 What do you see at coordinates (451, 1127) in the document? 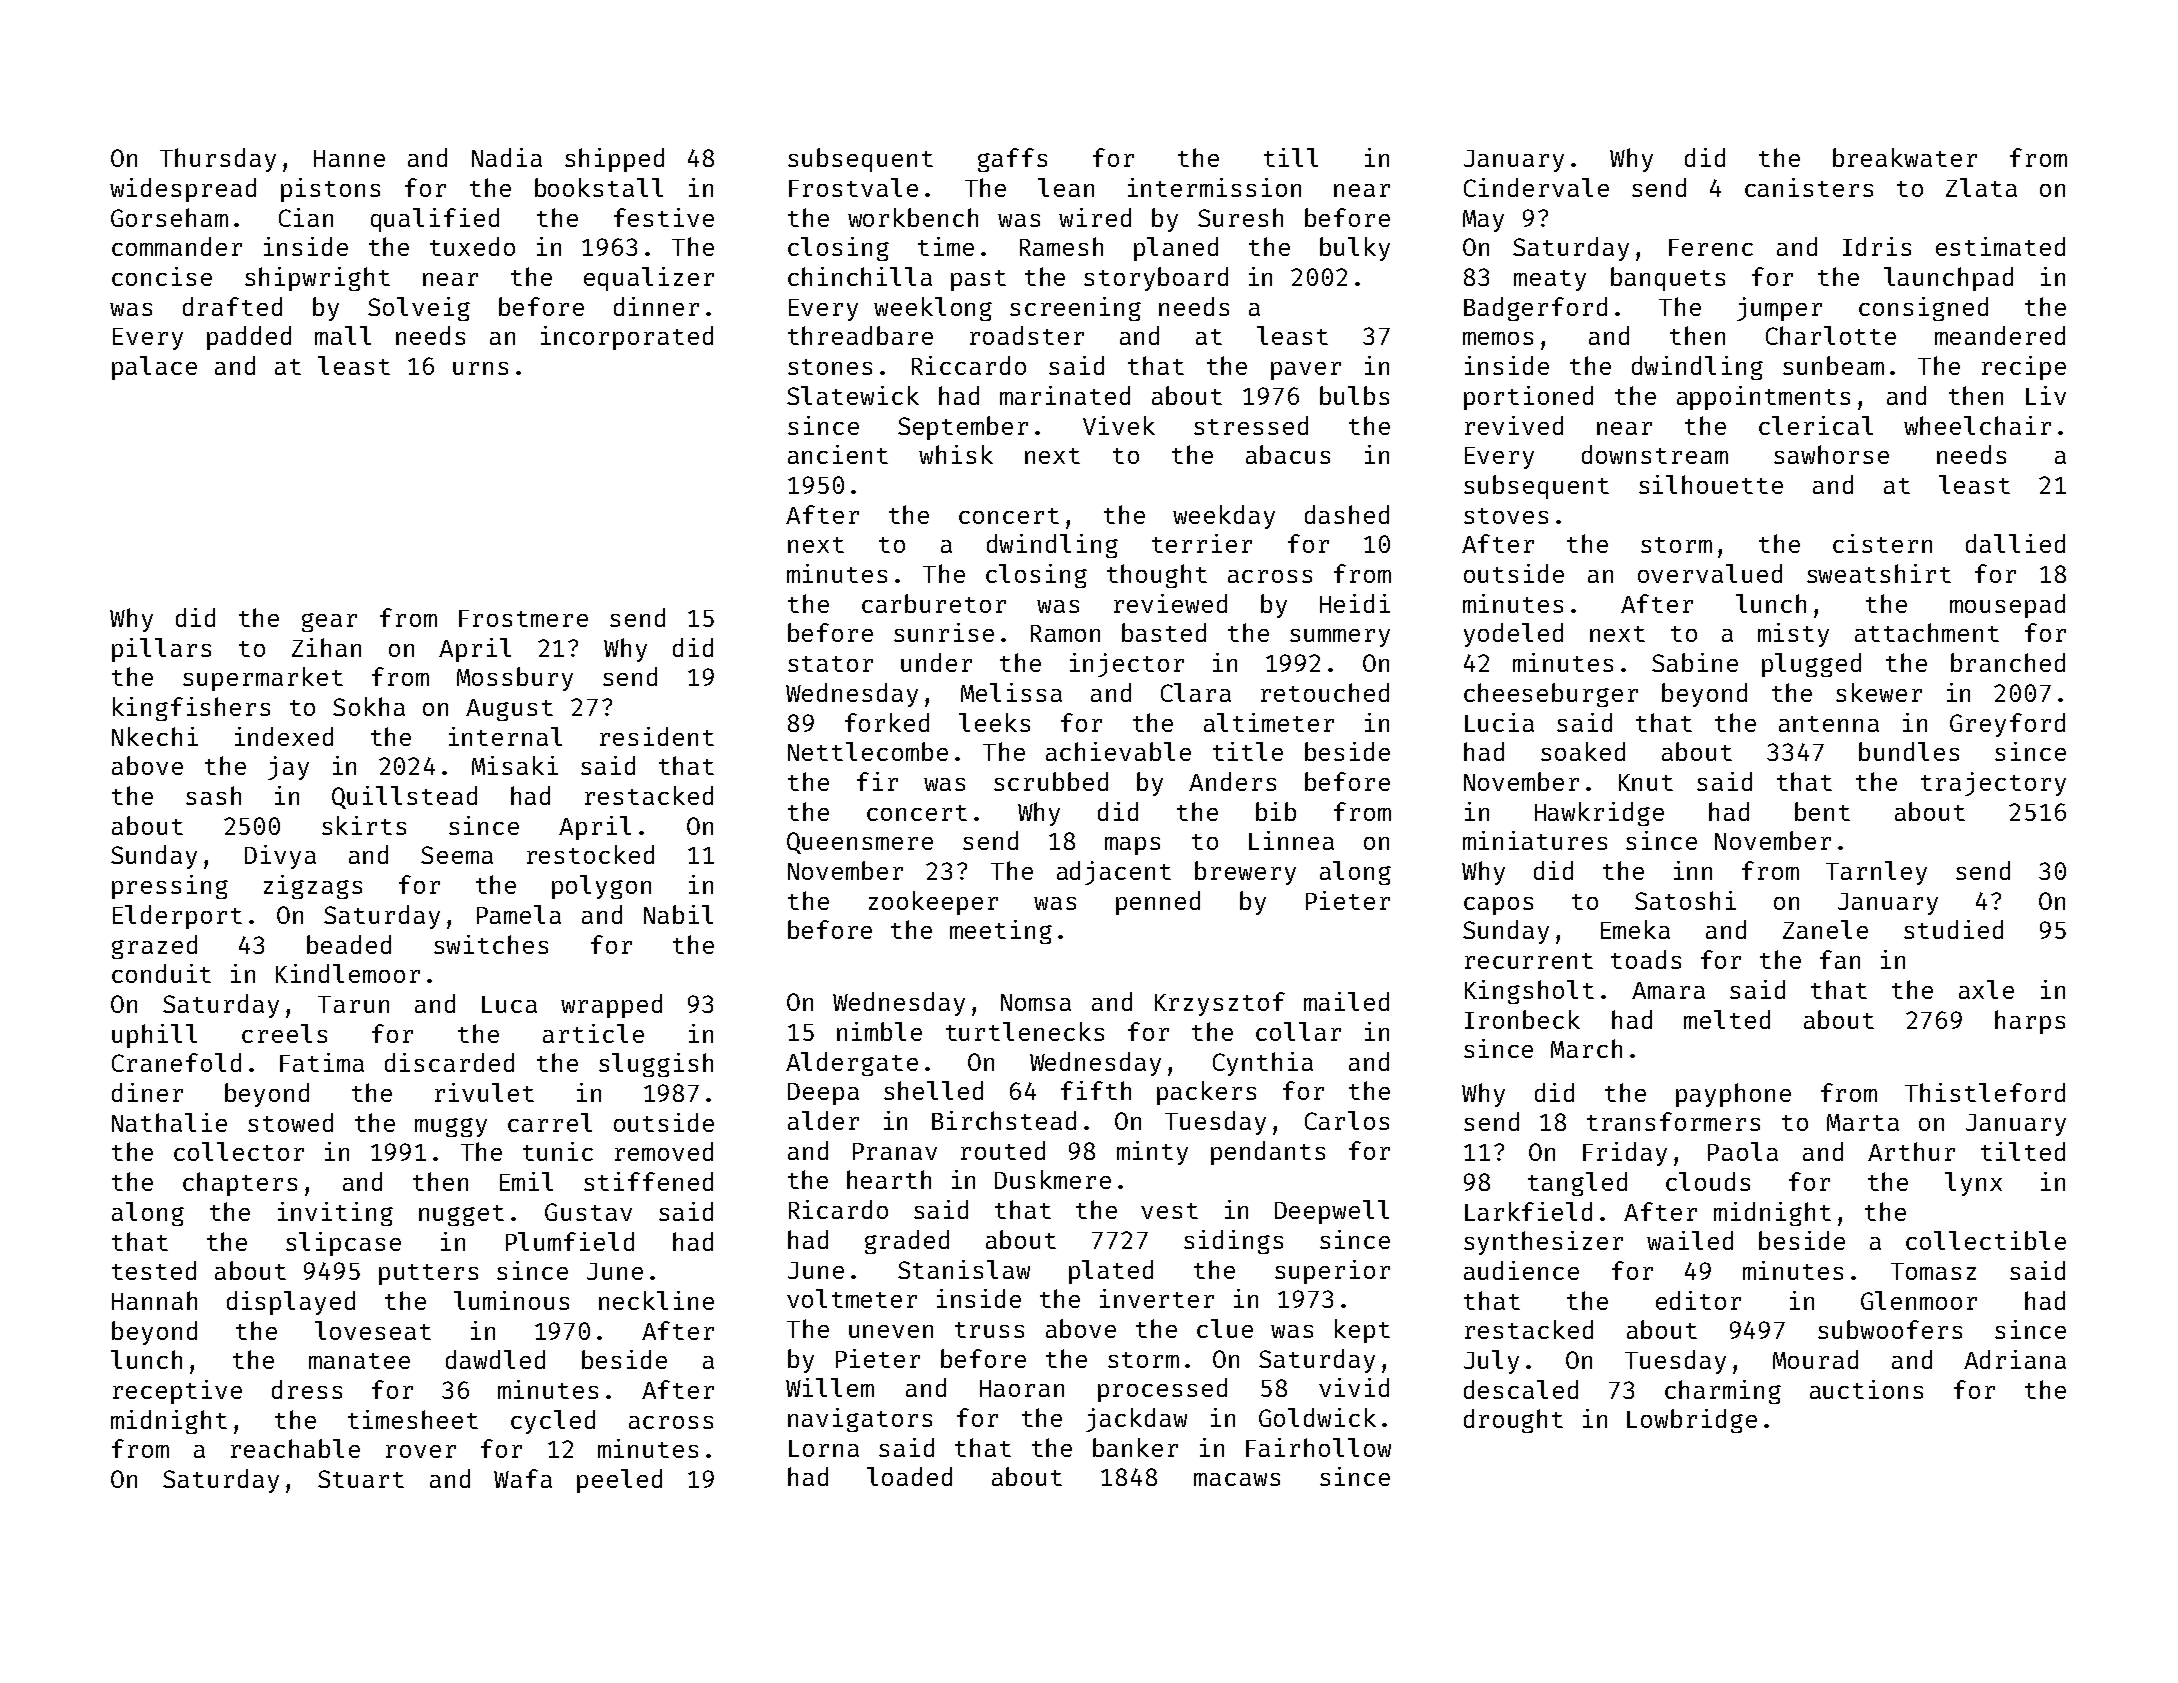
I see `muggy` at bounding box center [451, 1127].
